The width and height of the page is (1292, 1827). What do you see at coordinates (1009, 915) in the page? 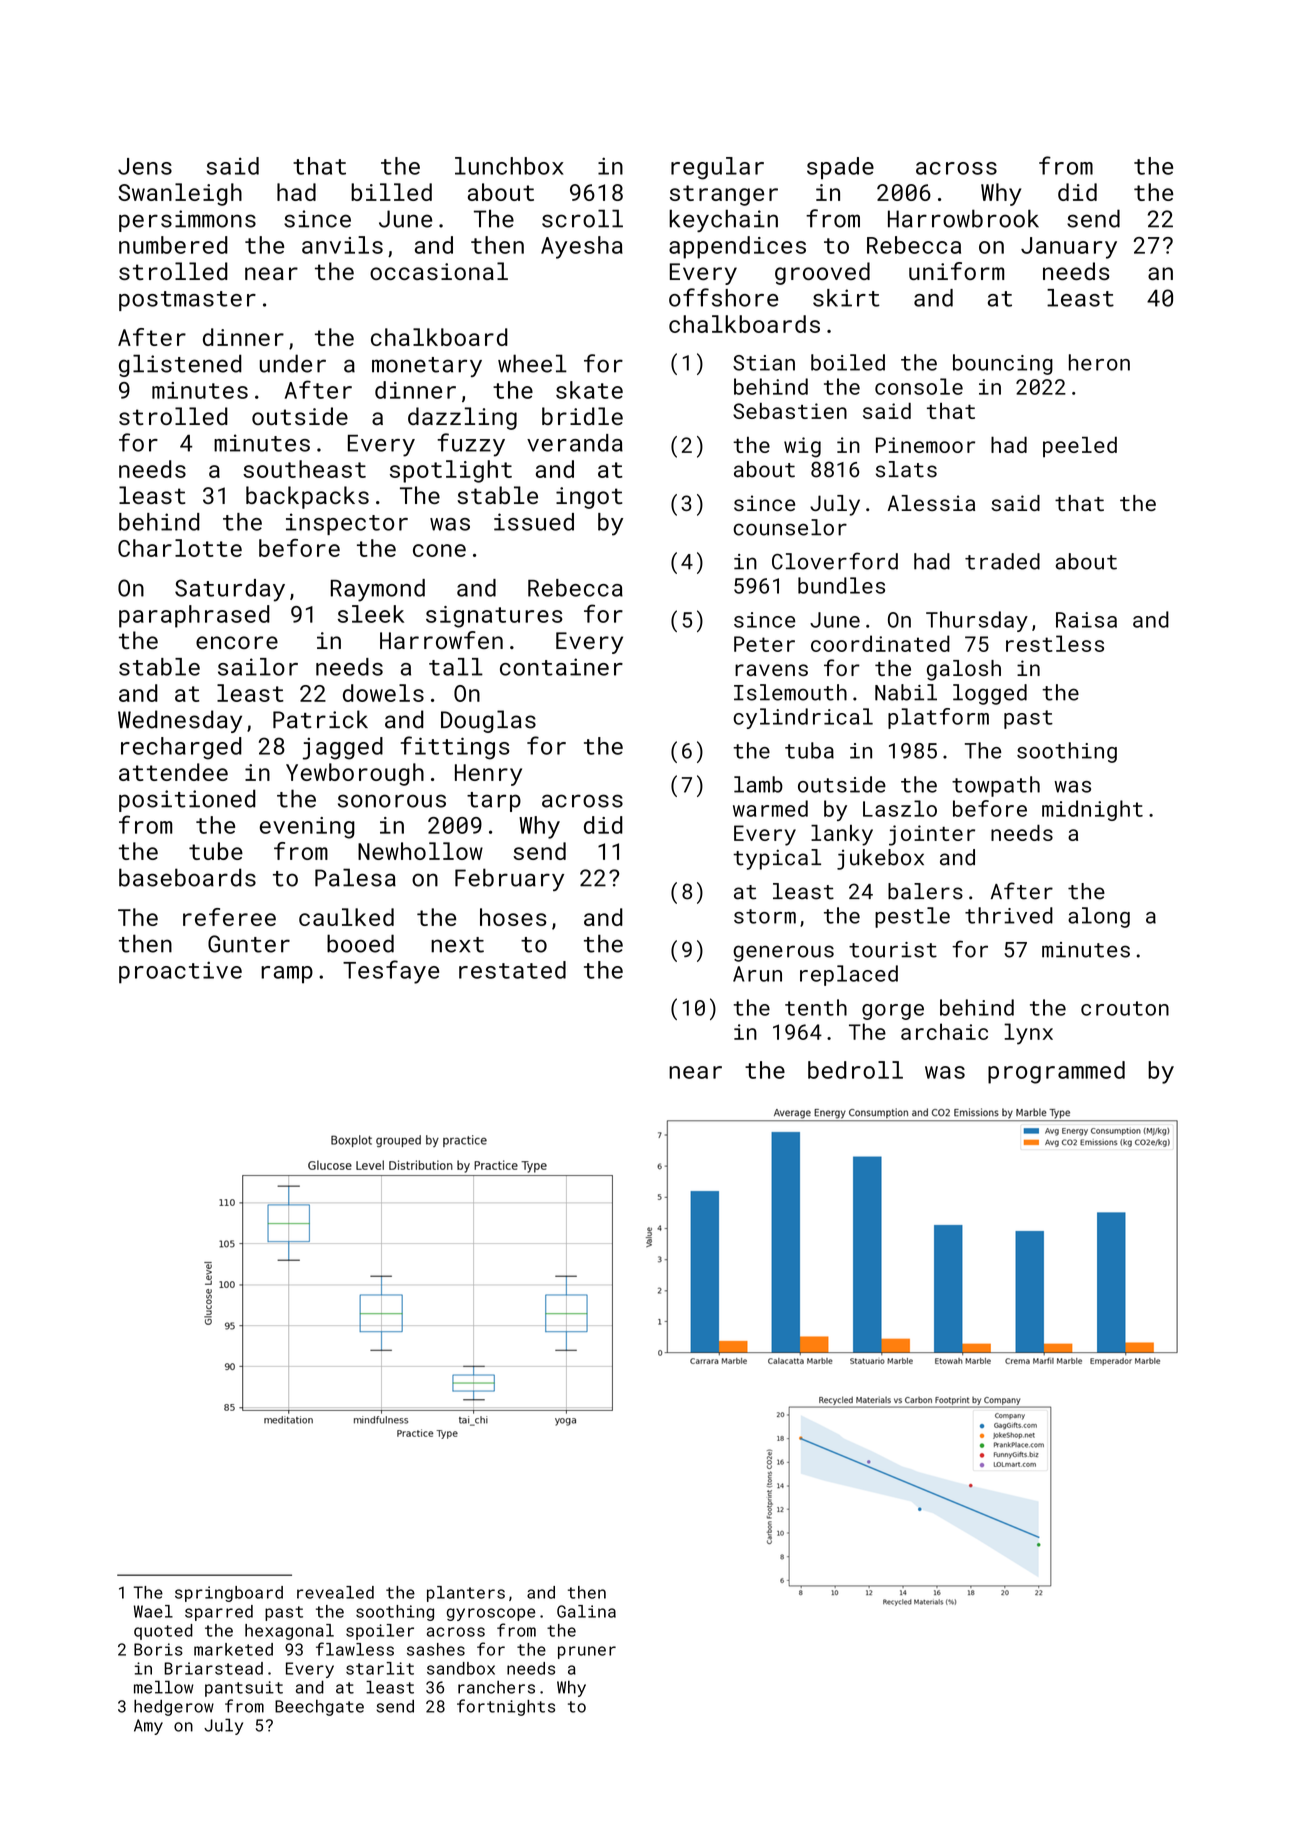
I see `thrived` at bounding box center [1009, 915].
